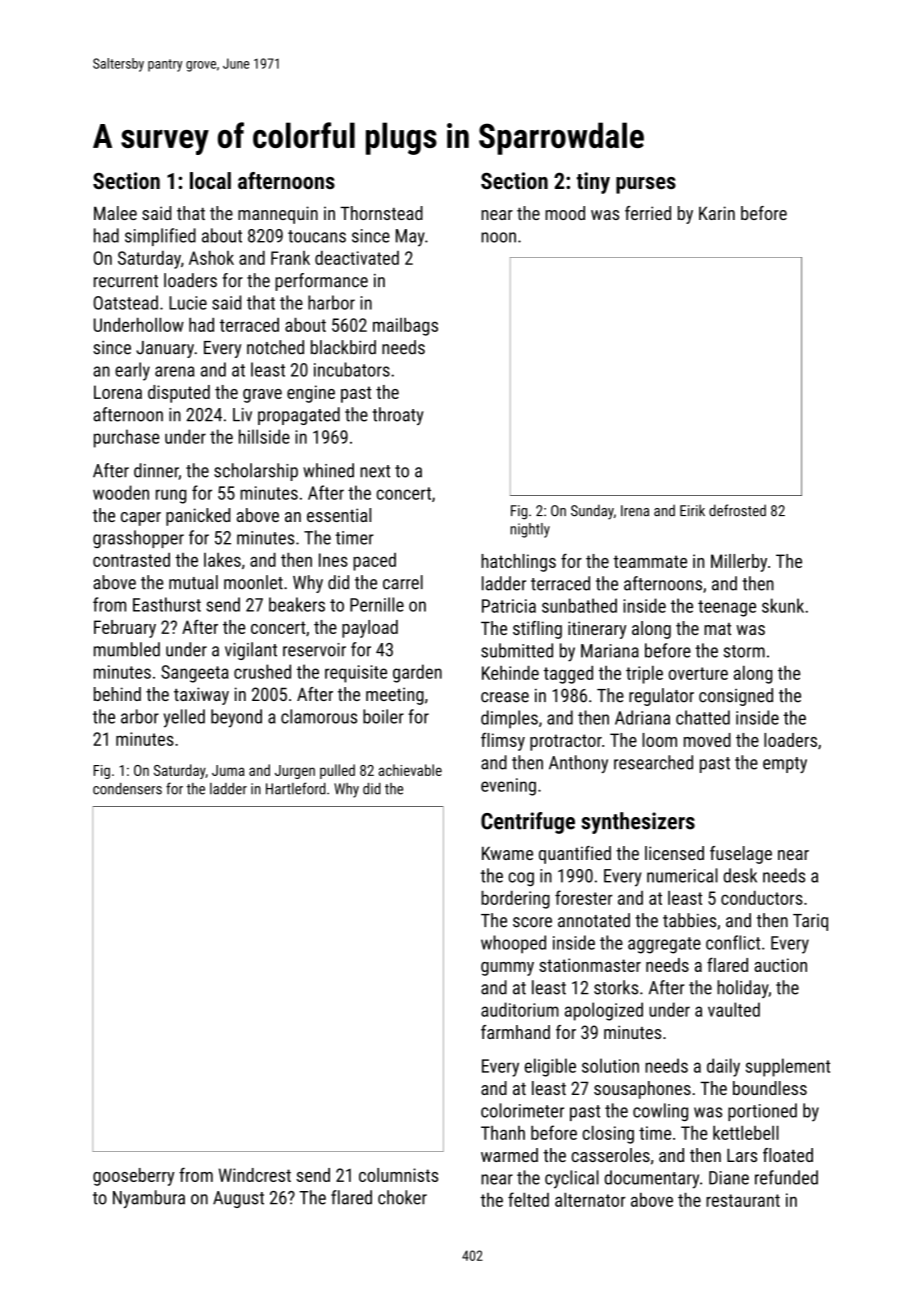  What do you see at coordinates (522, 1110) in the document?
I see `colorimeter` at bounding box center [522, 1110].
